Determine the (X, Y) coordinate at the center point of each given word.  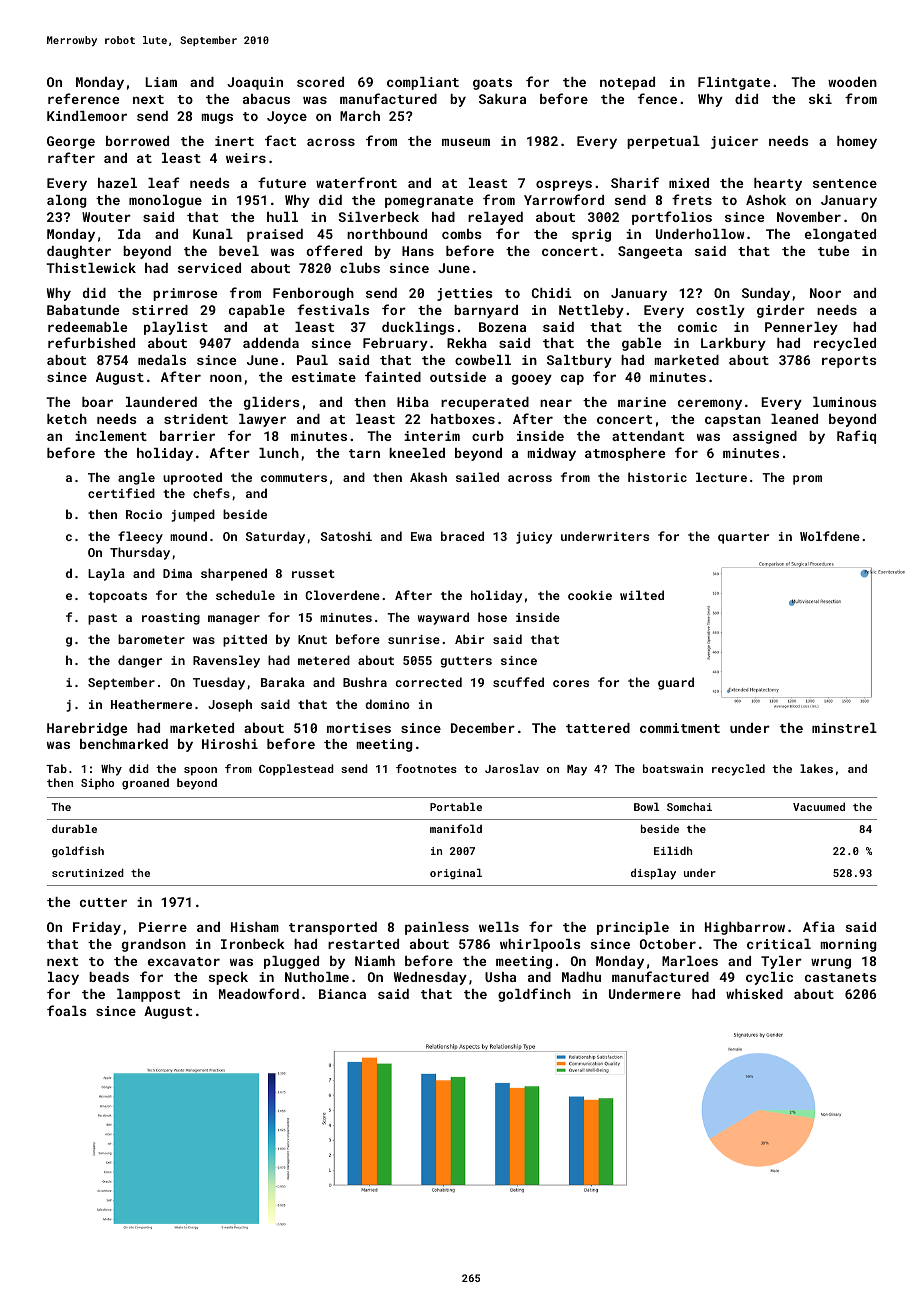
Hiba (413, 402)
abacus (266, 99)
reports (849, 362)
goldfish (78, 852)
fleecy (140, 537)
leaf (164, 182)
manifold (456, 828)
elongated (840, 235)
